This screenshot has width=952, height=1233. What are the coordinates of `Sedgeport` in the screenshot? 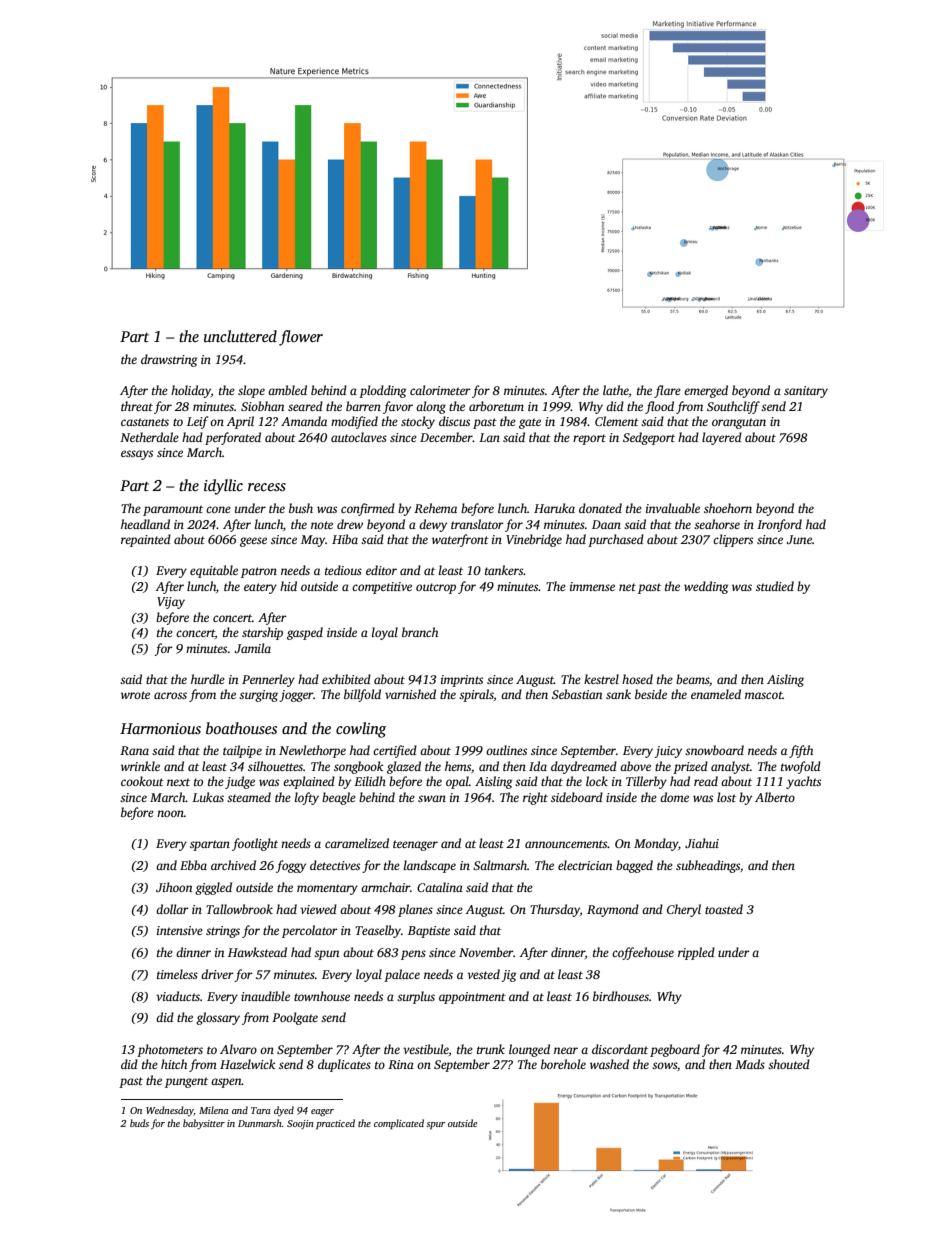 It's located at (649, 438).
